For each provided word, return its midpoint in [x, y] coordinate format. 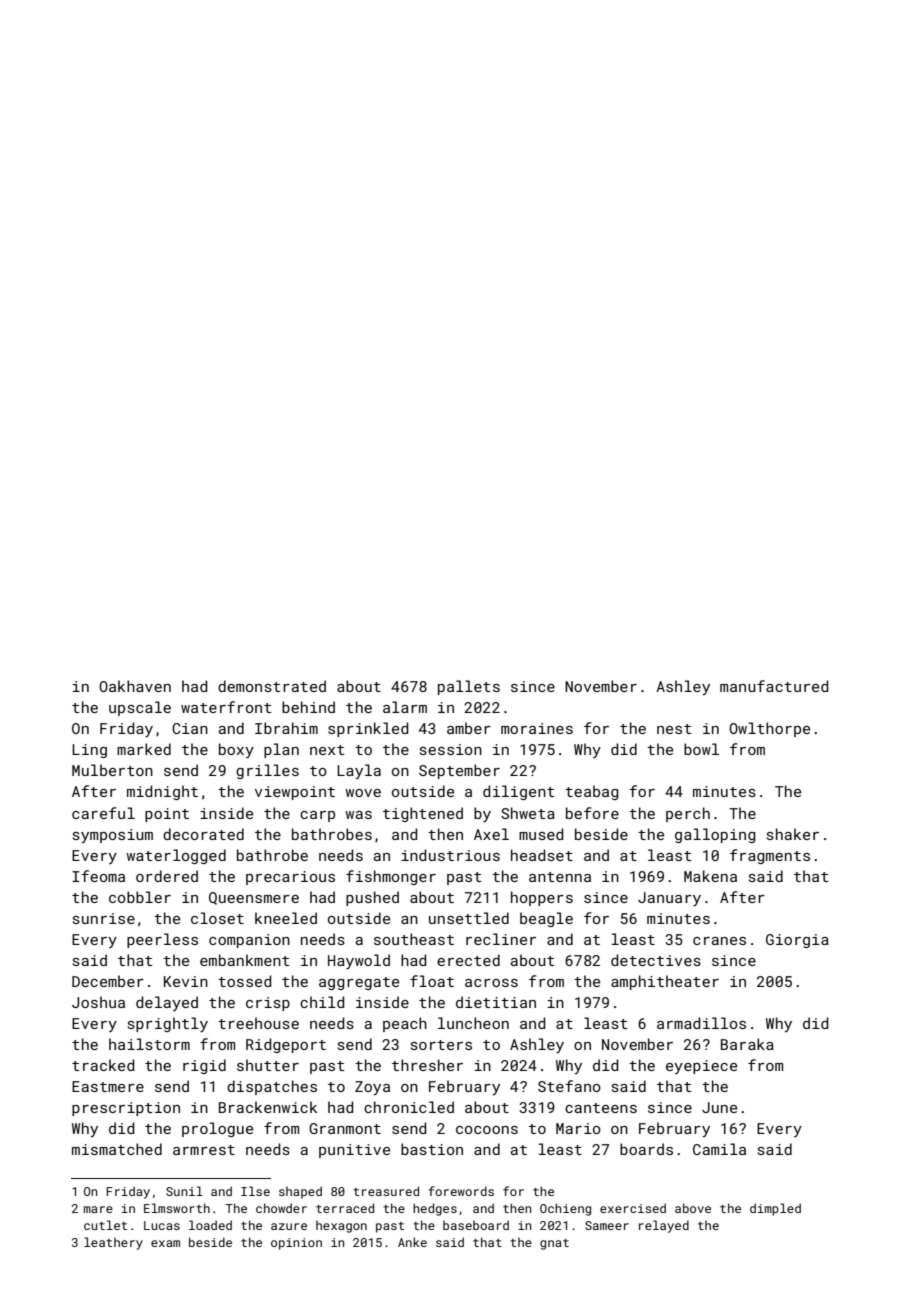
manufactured [774, 686]
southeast [414, 939]
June [719, 1107]
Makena [710, 876]
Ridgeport [286, 1045]
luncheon [473, 1023]
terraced [345, 1208]
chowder [281, 1208]
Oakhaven [135, 686]
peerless [162, 940]
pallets [469, 687]
